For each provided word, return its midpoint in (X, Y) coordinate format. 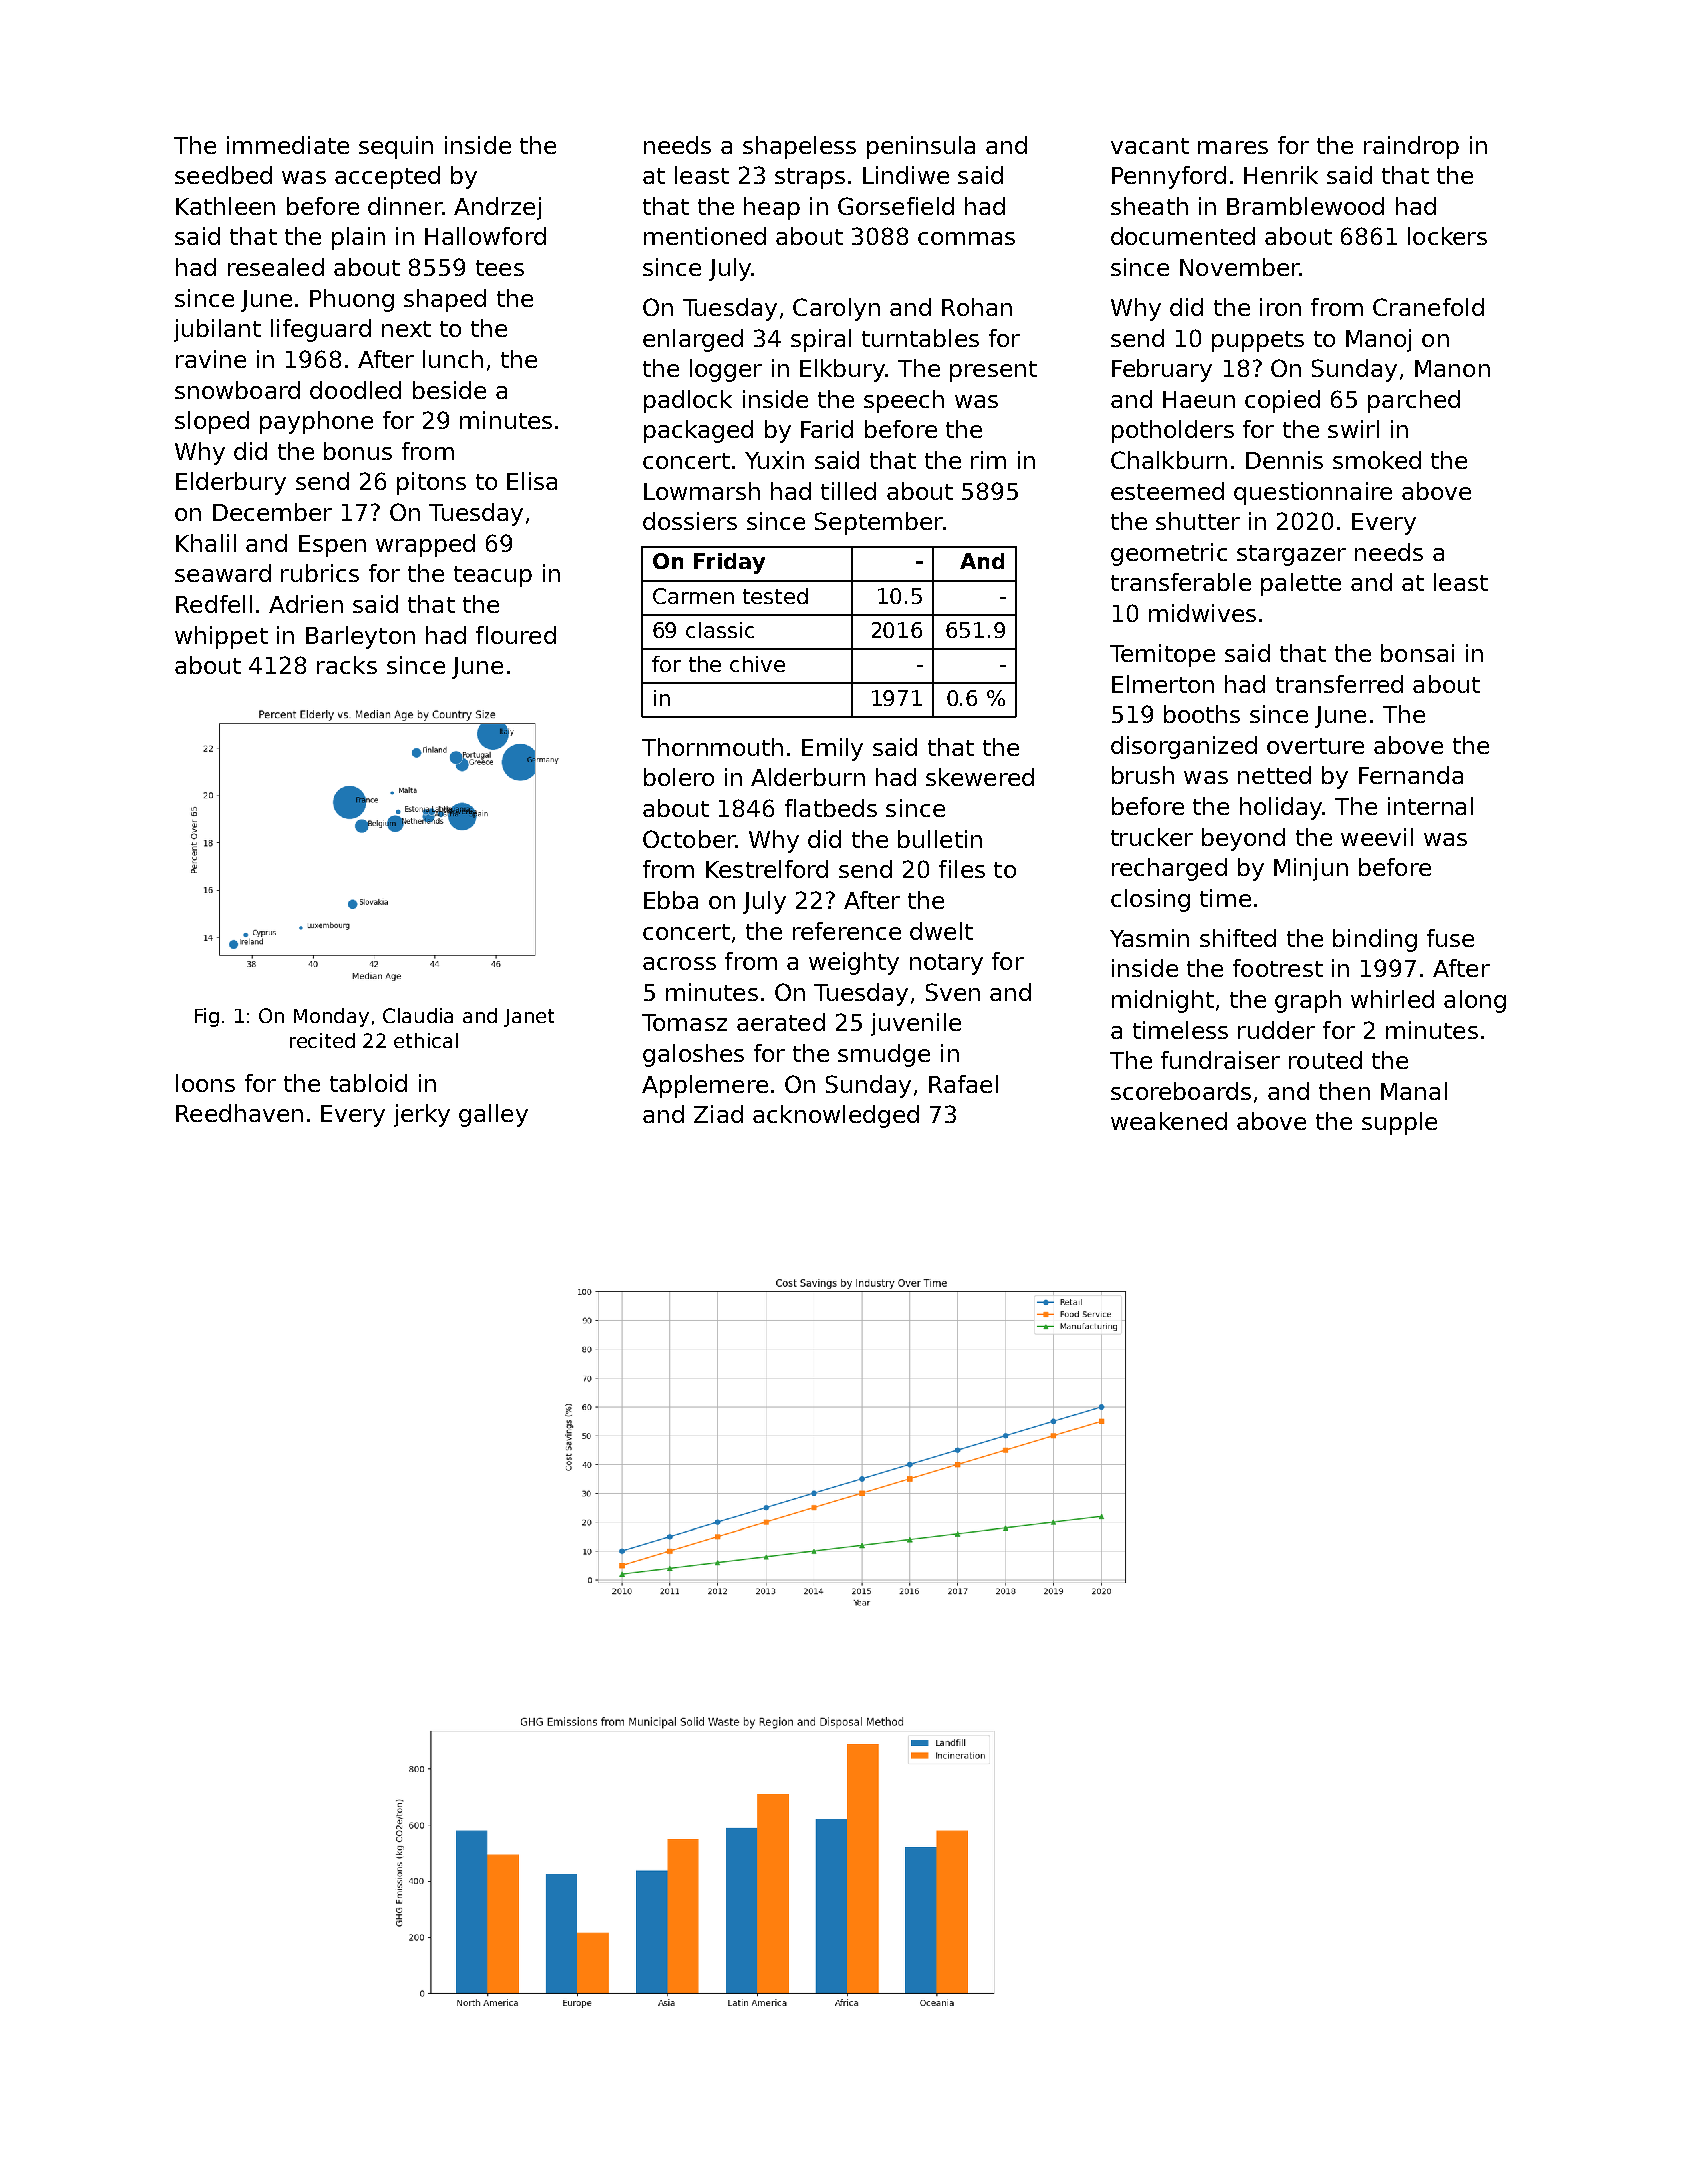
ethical (426, 1040)
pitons (431, 483)
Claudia (418, 1015)
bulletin (940, 839)
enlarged (693, 340)
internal (1430, 806)
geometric (1169, 554)
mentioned (705, 236)
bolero (679, 777)
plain (358, 238)
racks (347, 665)
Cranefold (1428, 307)
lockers (1447, 236)
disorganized (1184, 747)
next (406, 329)
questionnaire (1313, 493)
